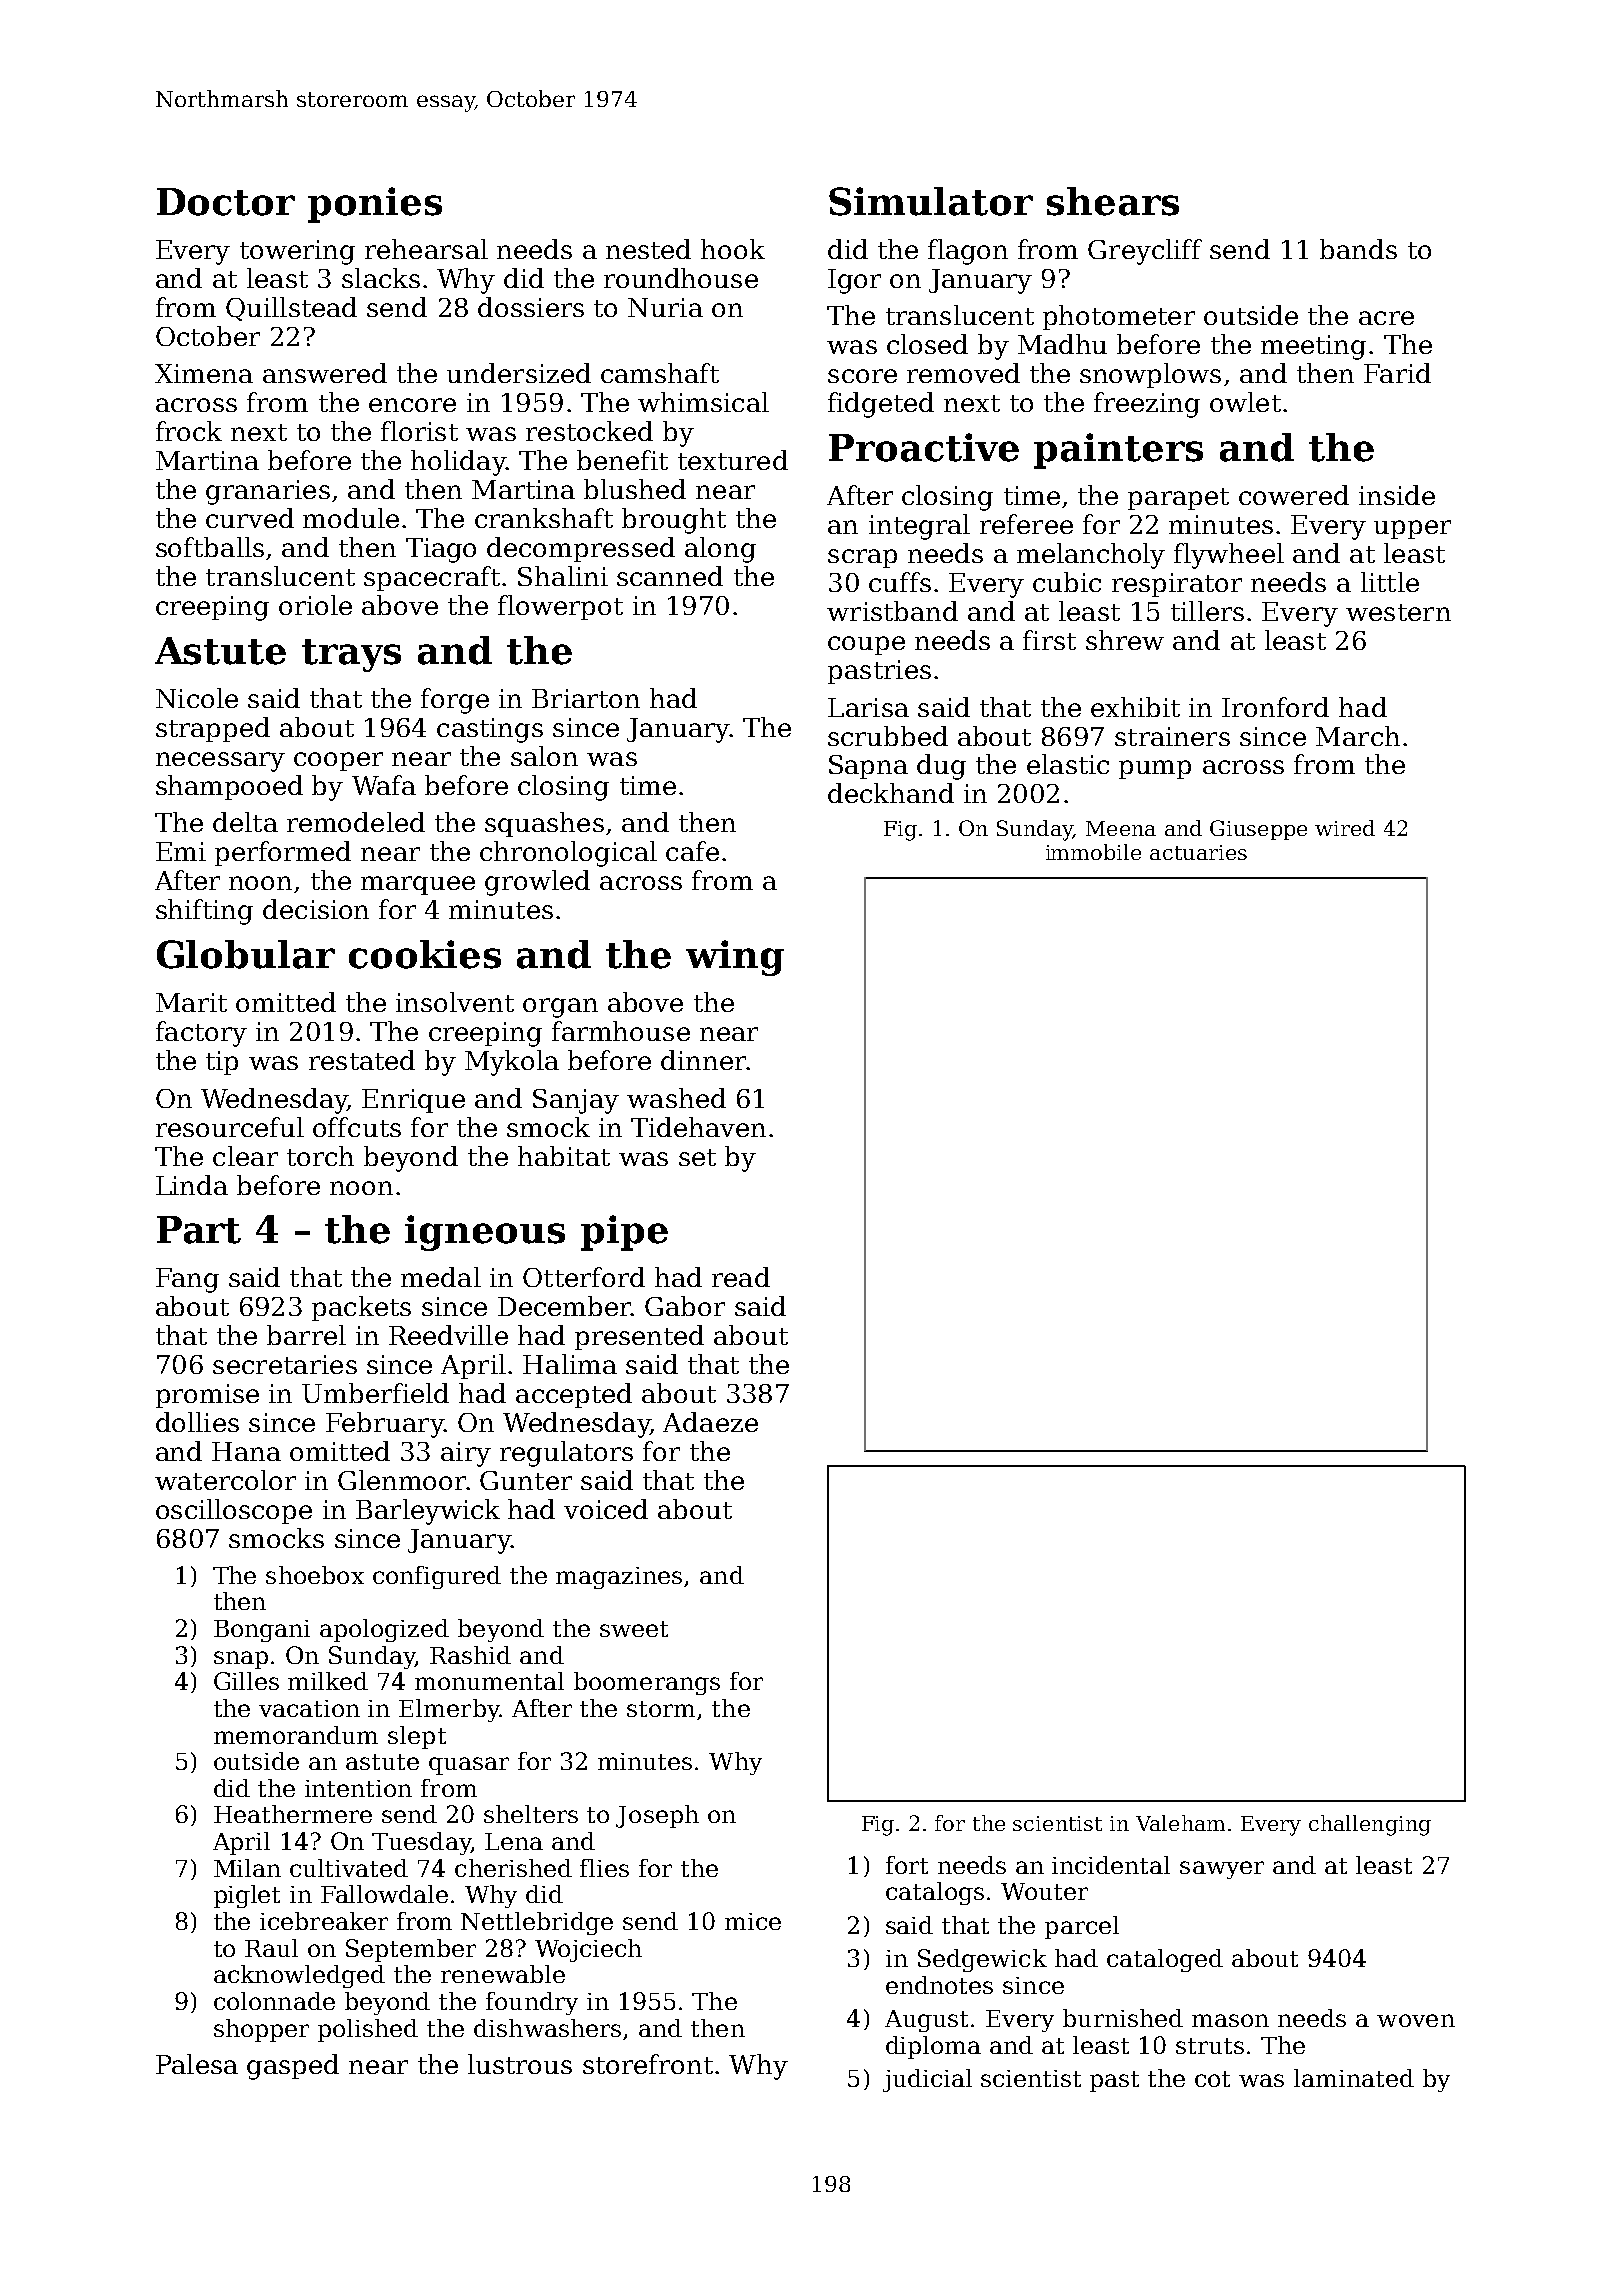  Describe the element at coordinates (698, 1127) in the document. I see `Tidehaven` at that location.
